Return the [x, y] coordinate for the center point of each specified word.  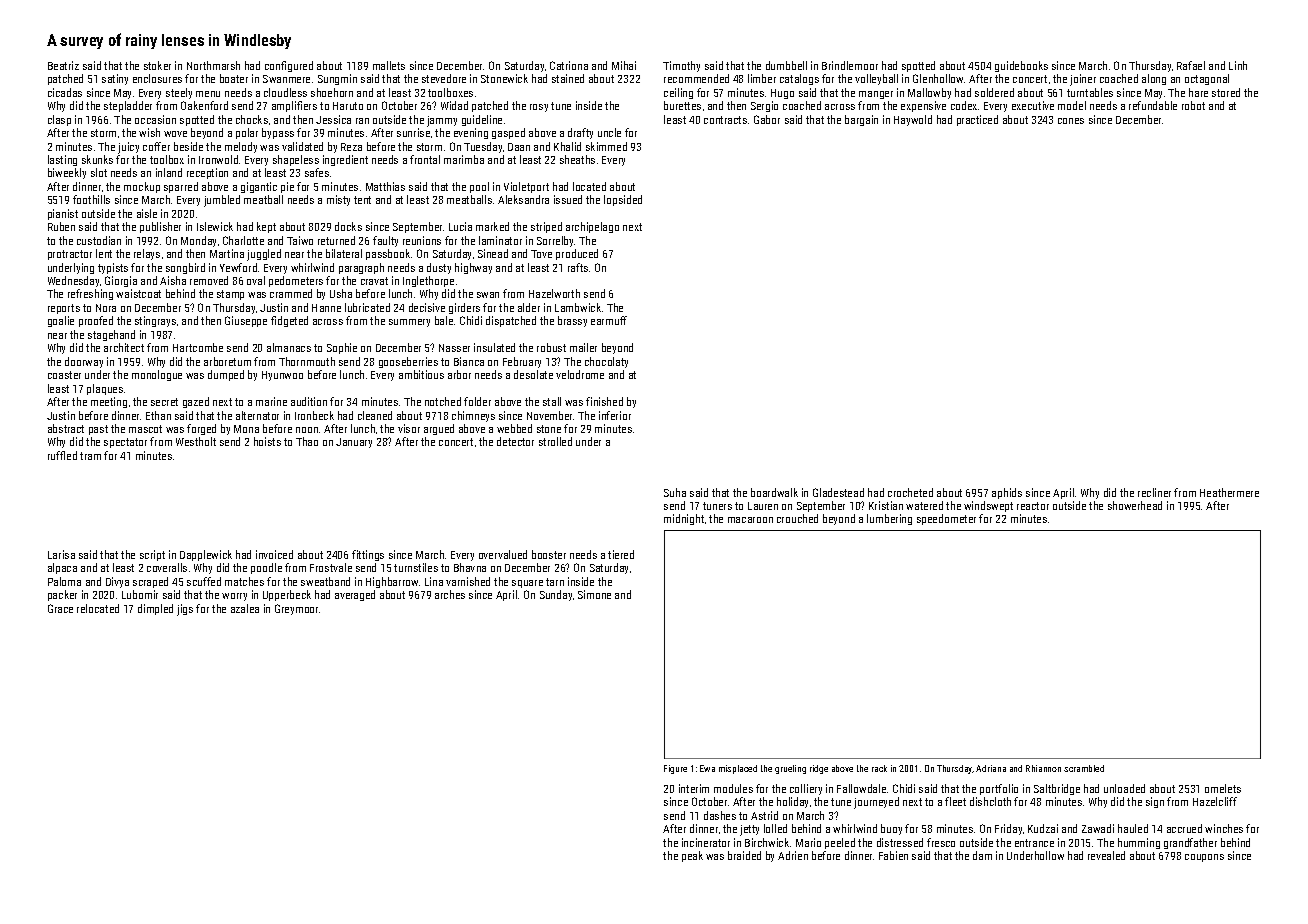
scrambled [1084, 768]
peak [692, 856]
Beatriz [63, 65]
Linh [1238, 65]
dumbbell [786, 65]
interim [694, 788]
